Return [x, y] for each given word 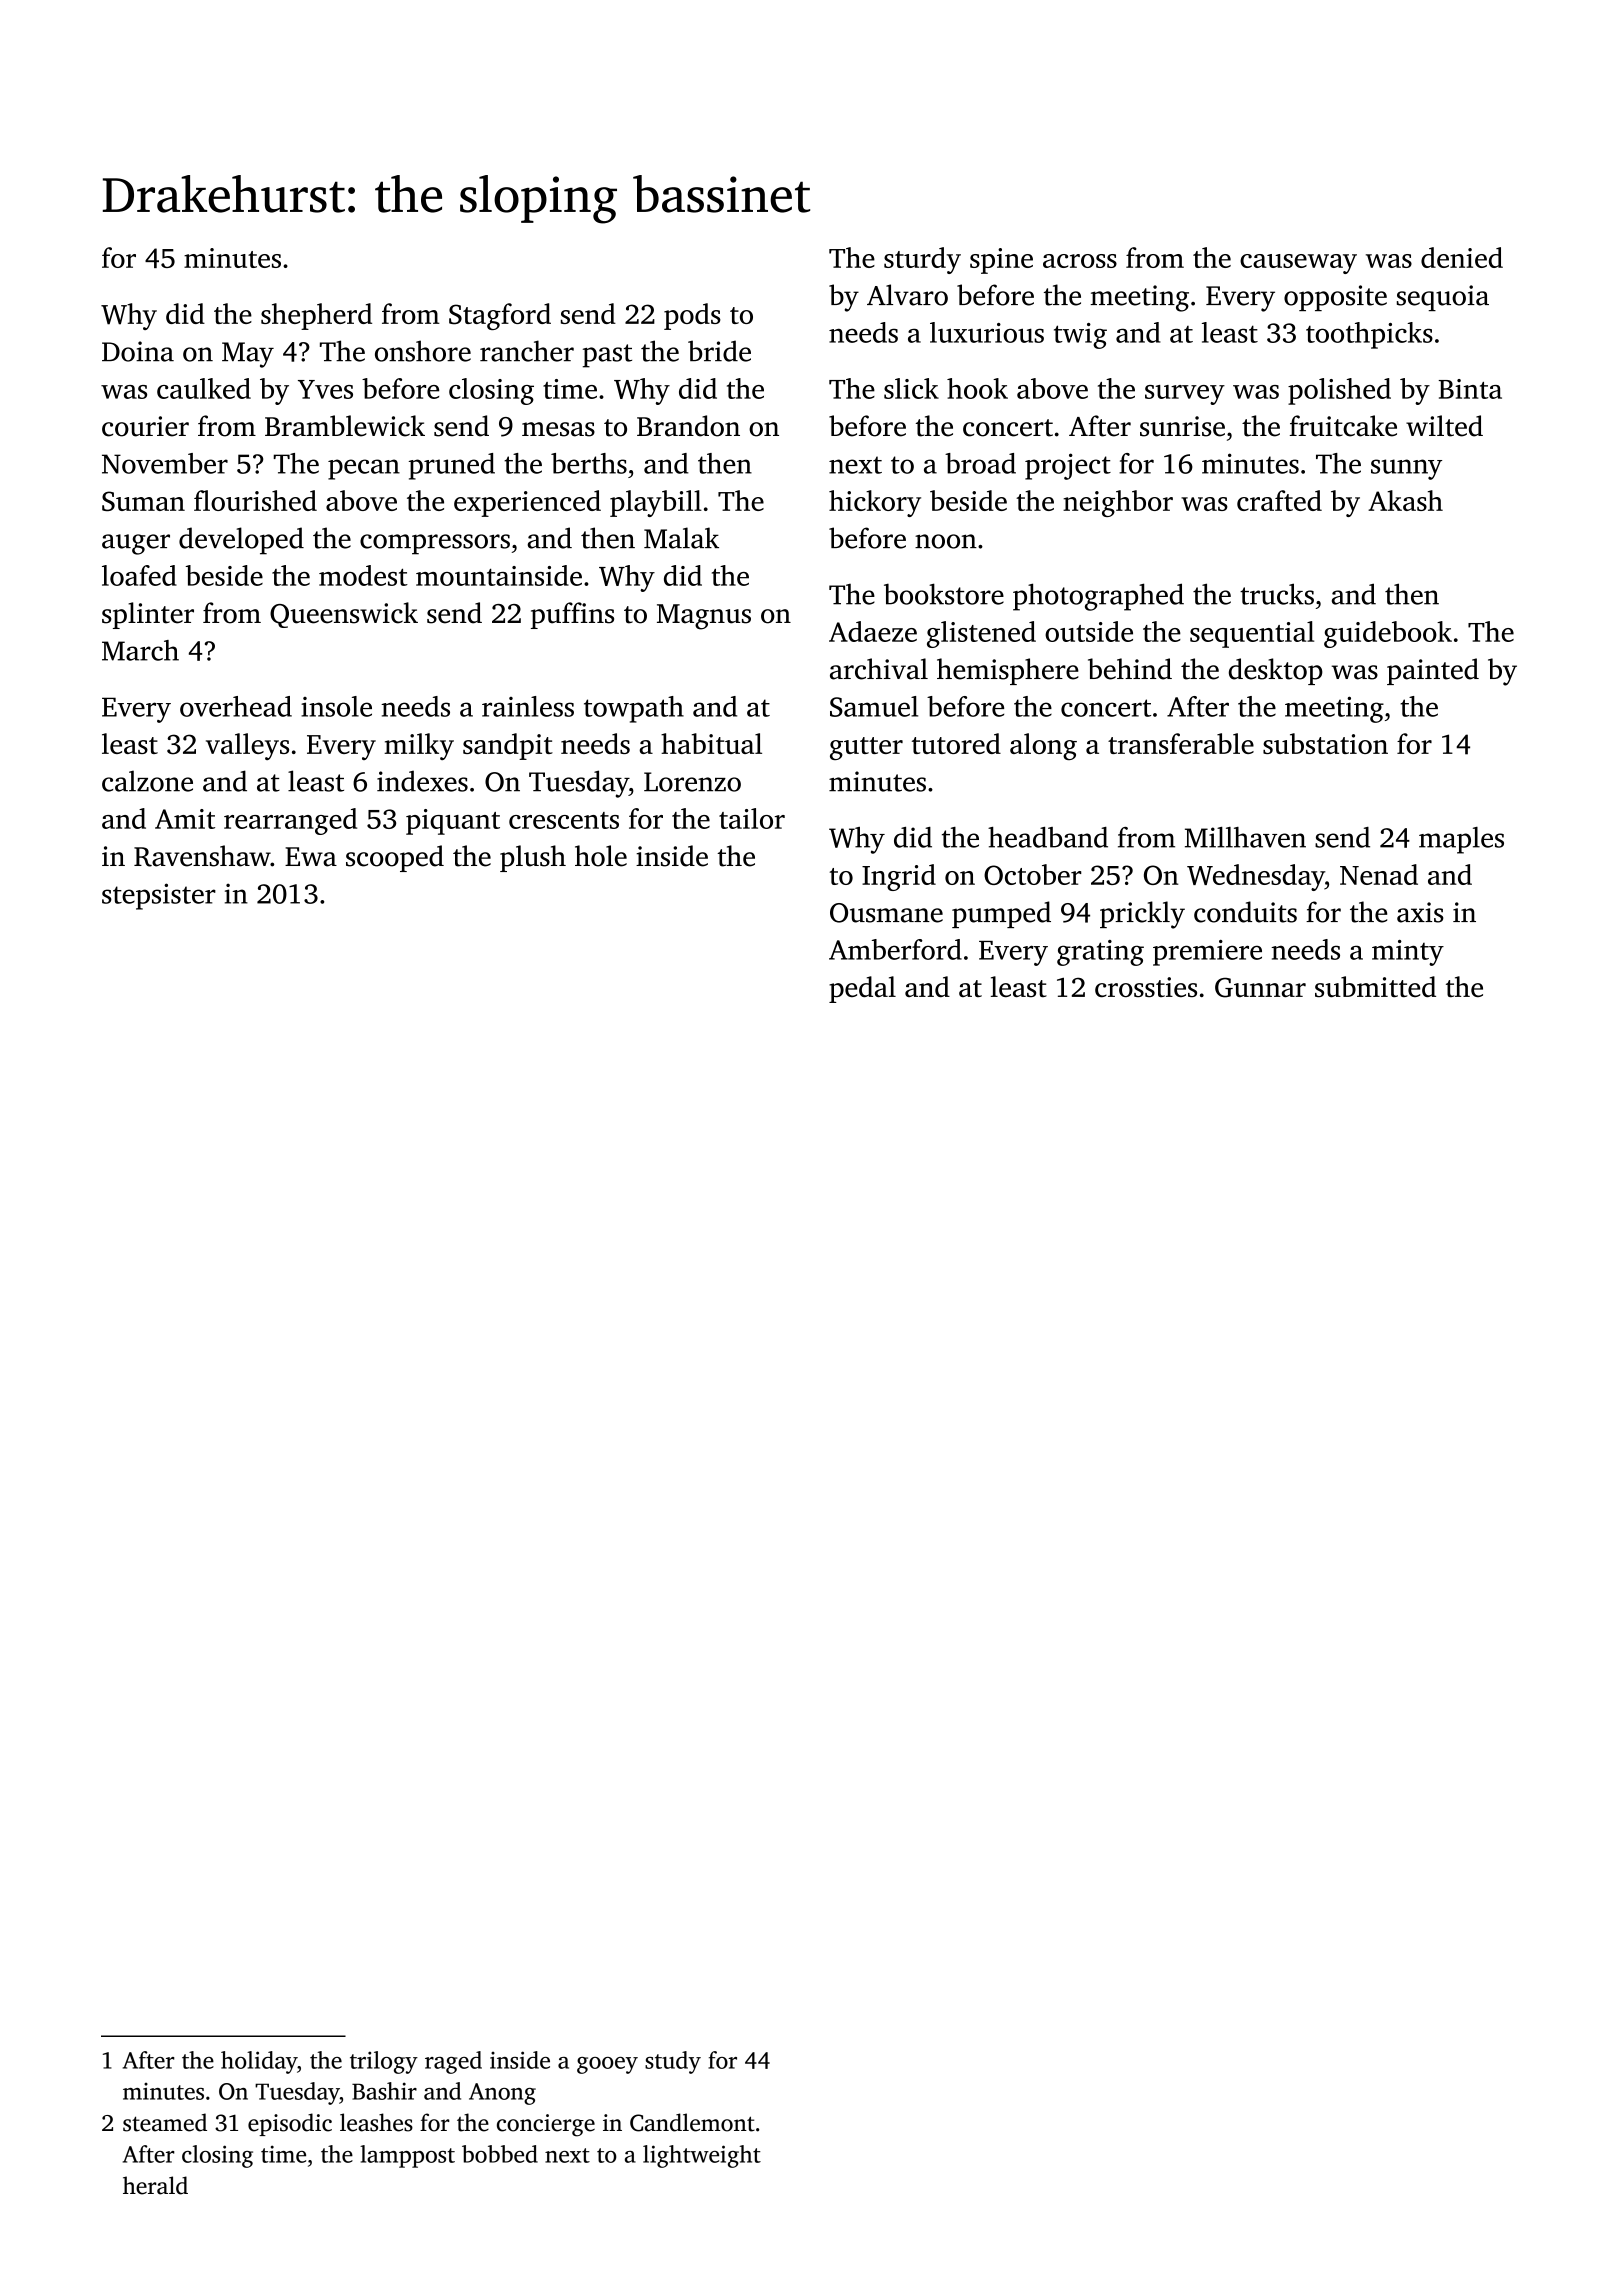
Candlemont [692, 2122]
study [673, 2062]
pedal [862, 989]
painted [1433, 671]
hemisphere [1008, 671]
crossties [1146, 987]
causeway [1298, 264]
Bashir [384, 2091]
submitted [1375, 986]
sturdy [922, 260]
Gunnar [1260, 987]
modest [363, 575]
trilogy [384, 2062]
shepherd [316, 316]
